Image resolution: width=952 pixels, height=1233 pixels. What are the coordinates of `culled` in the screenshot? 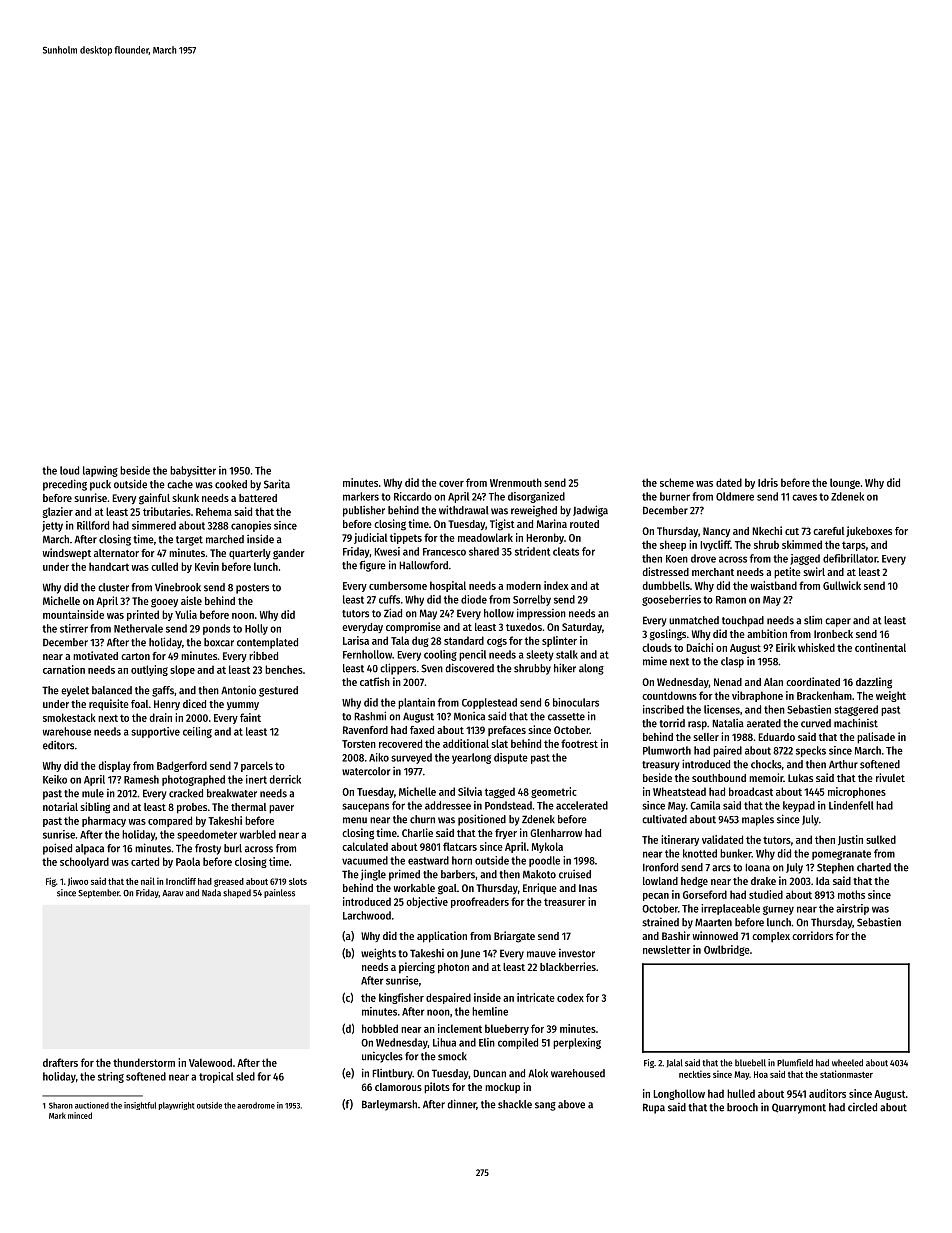 It's located at (164, 566).
